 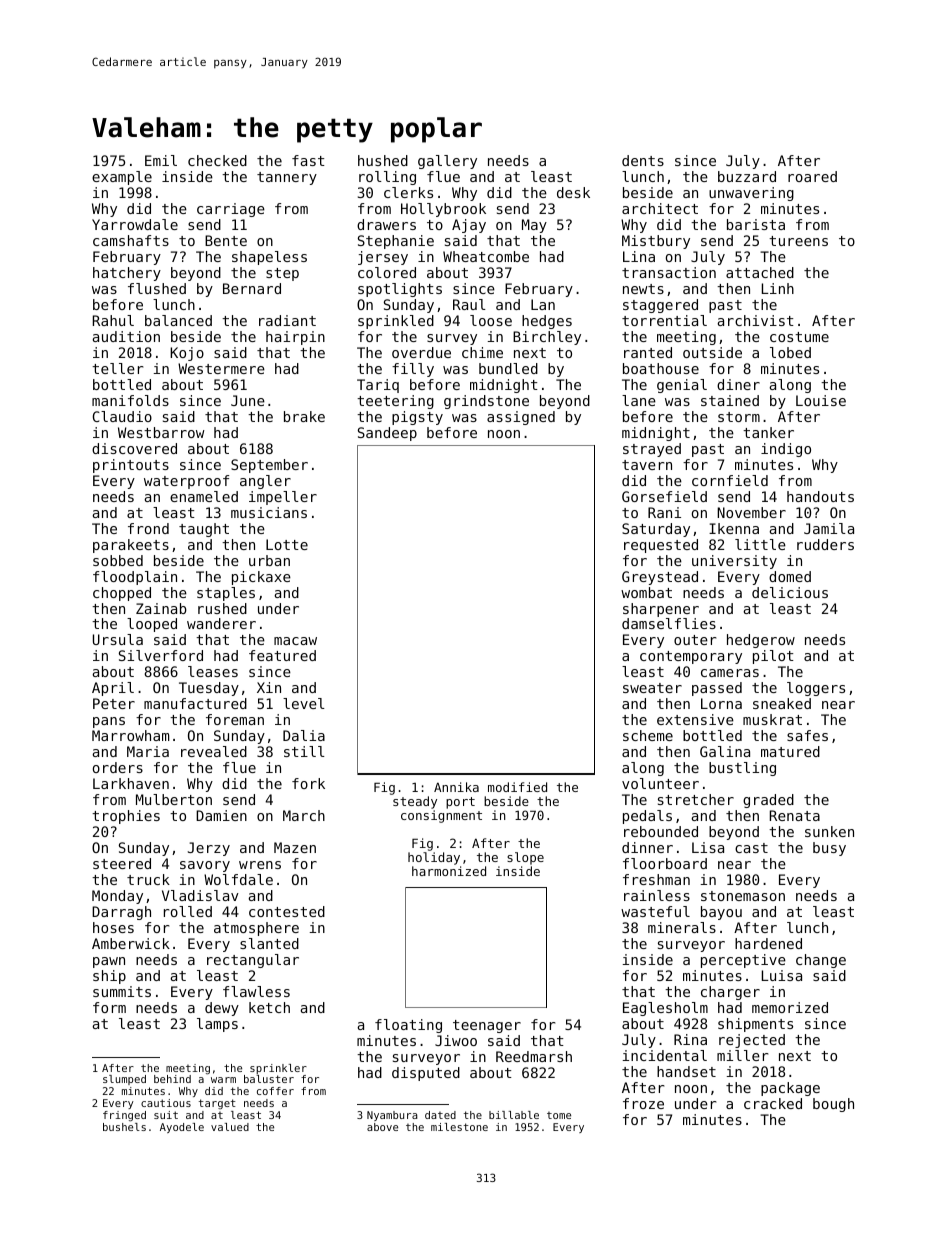 I want to click on manufactured, so click(x=195, y=703).
